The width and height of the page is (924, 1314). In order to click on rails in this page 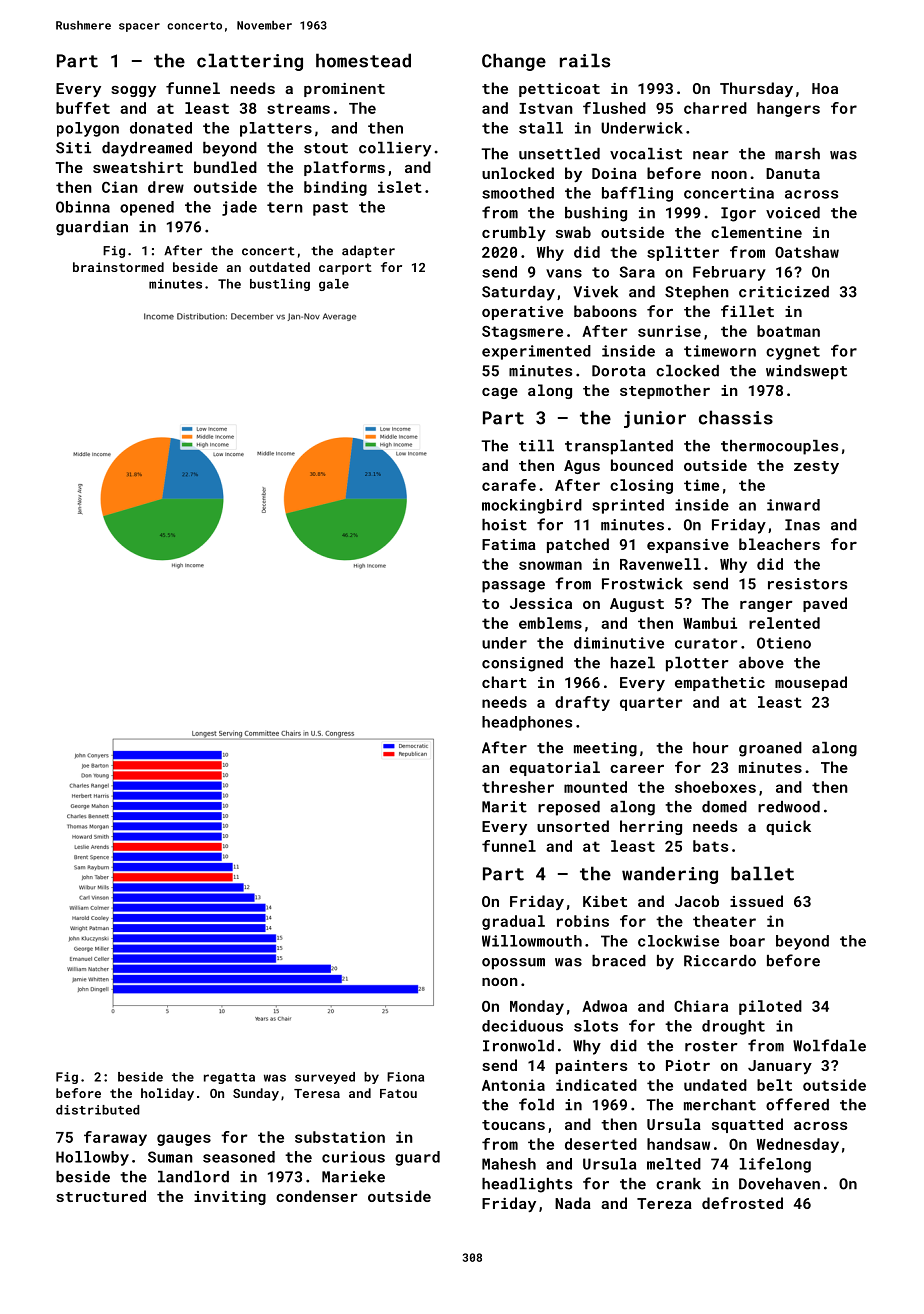, I will do `click(585, 60)`.
